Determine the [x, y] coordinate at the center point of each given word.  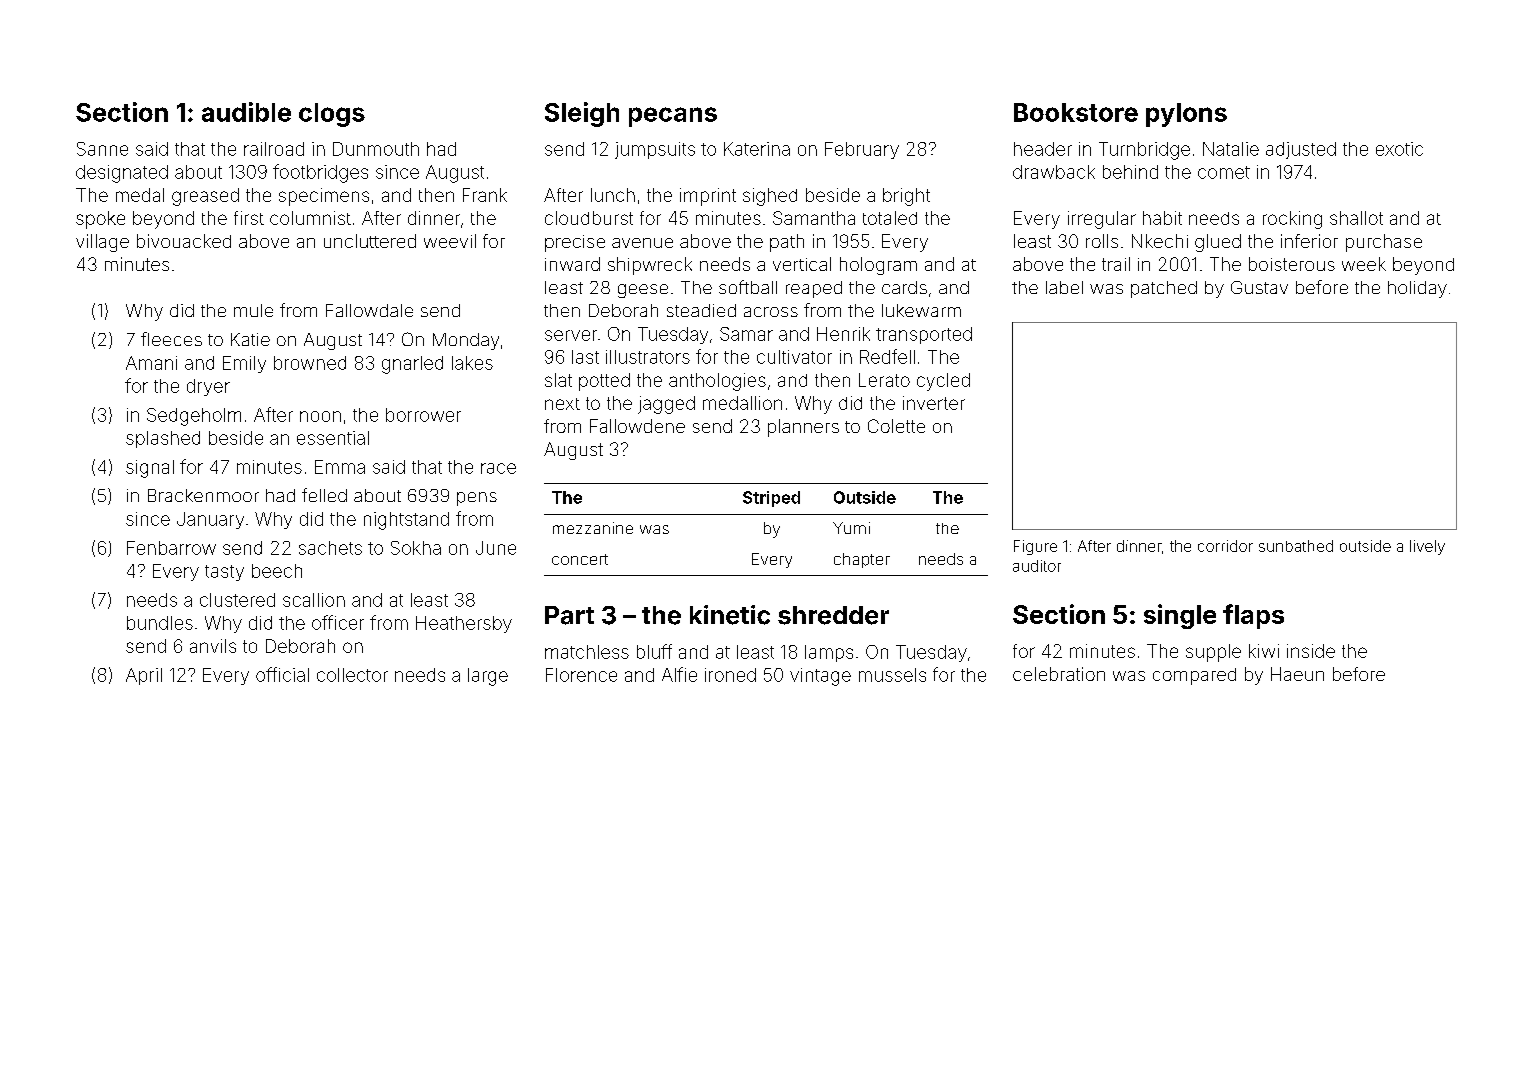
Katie [250, 339]
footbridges [320, 173]
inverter [934, 403]
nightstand [406, 521]
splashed [163, 439]
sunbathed [1296, 546]
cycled [943, 382]
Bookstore [1076, 112]
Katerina [757, 149]
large [488, 677]
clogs [332, 115]
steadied [701, 310]
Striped [771, 499]
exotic [1399, 149]
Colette [896, 426]
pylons [1186, 115]
